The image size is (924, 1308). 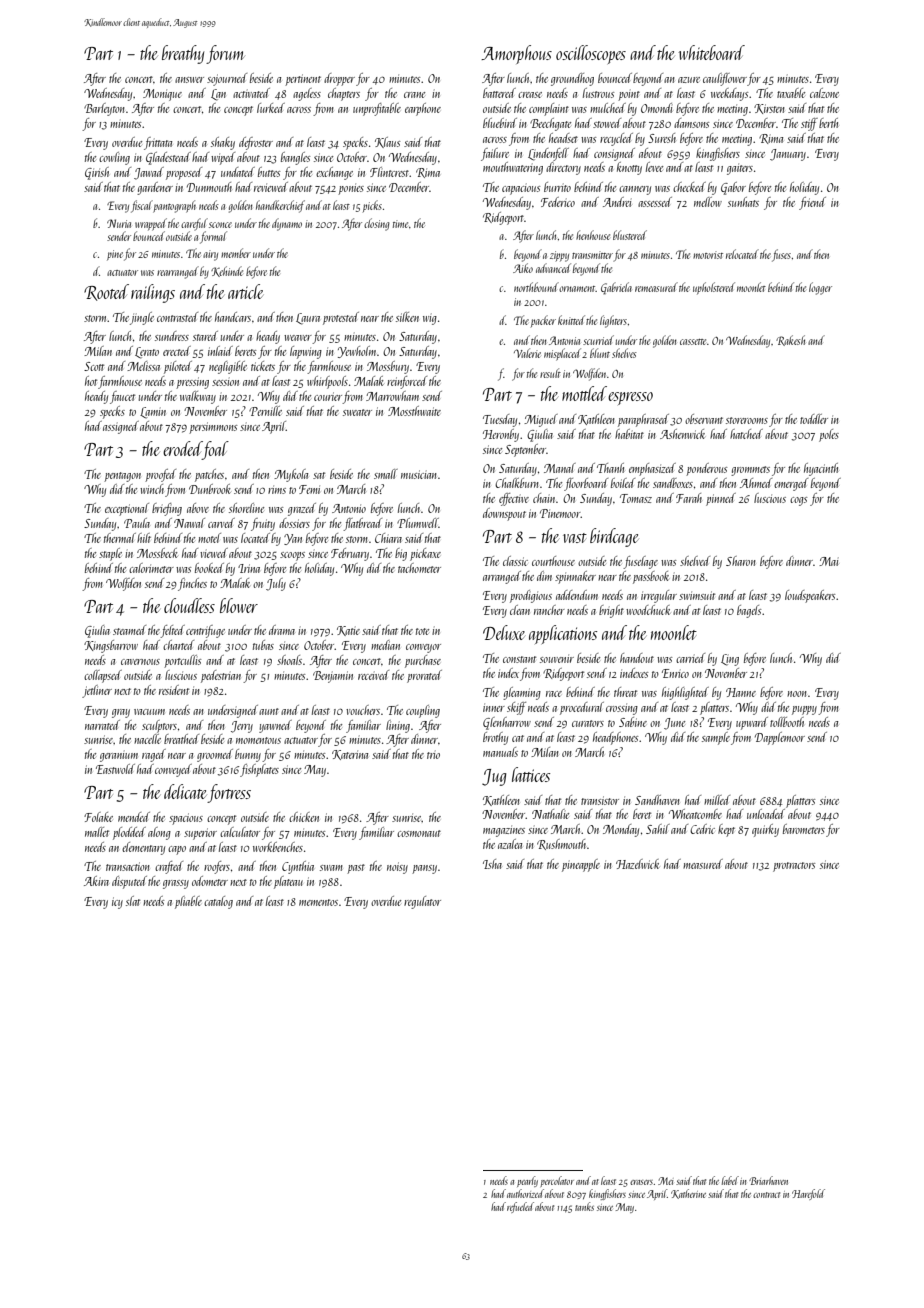 I want to click on Heronby, so click(x=501, y=435).
